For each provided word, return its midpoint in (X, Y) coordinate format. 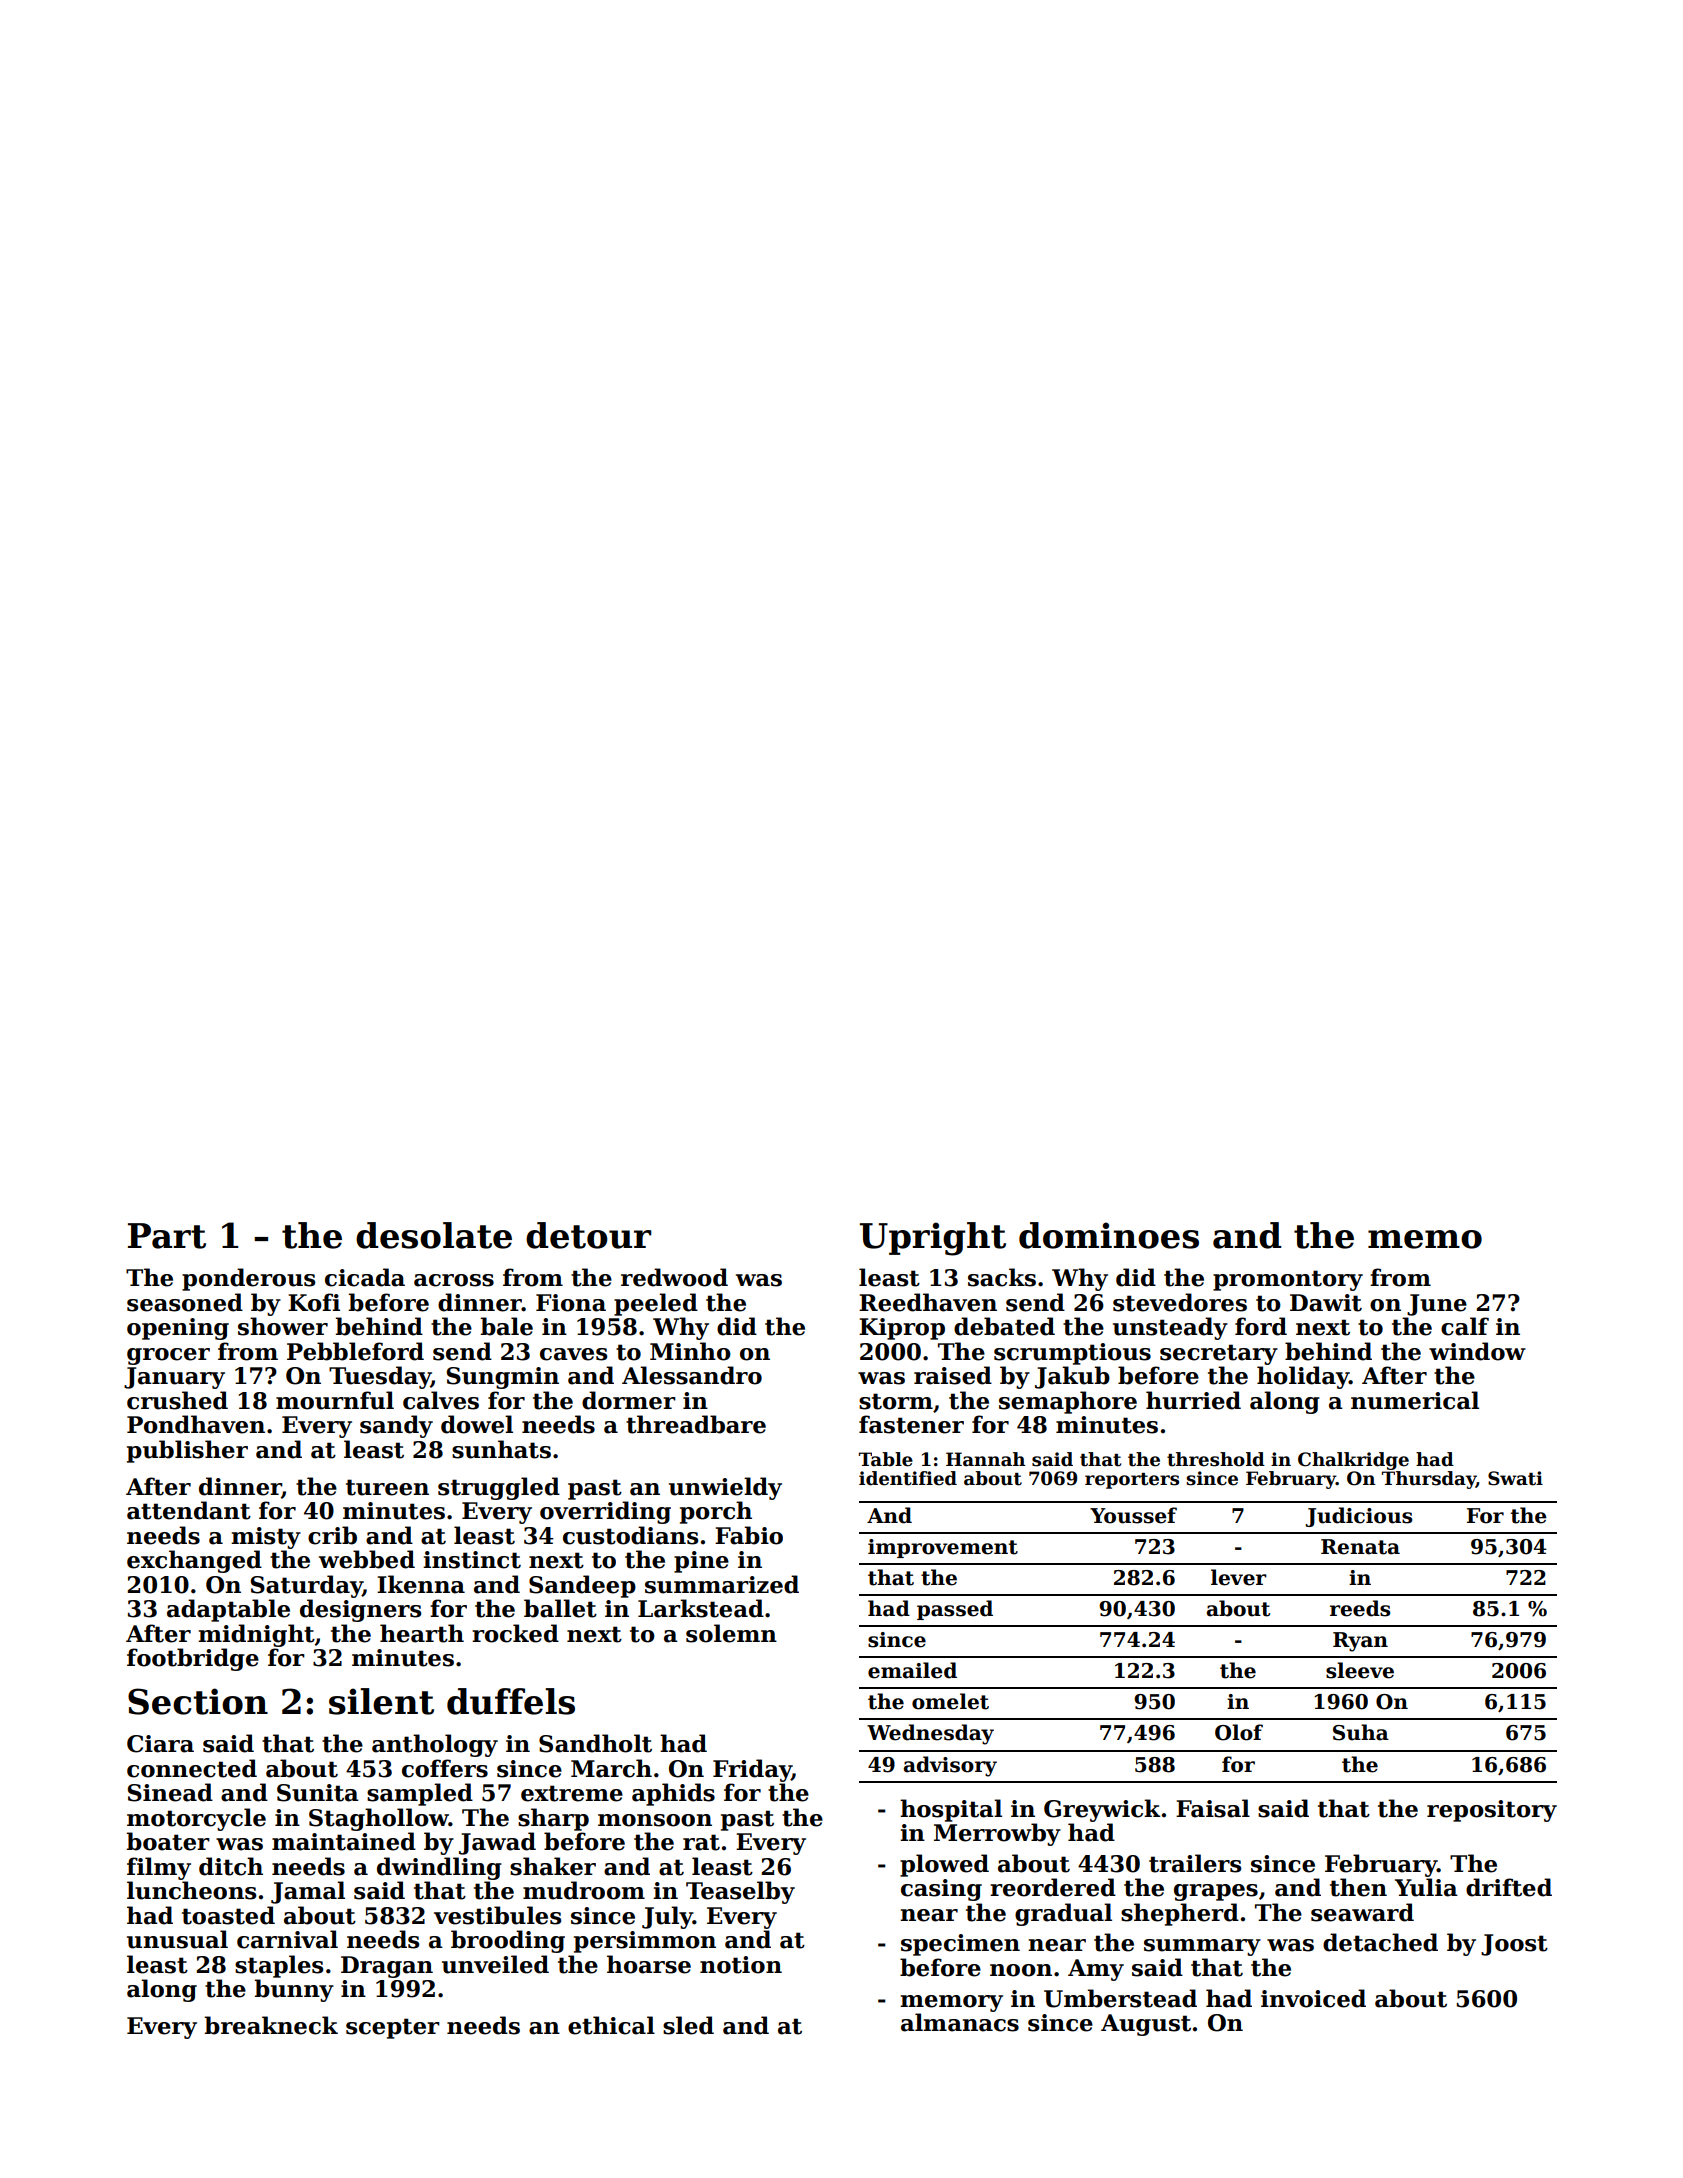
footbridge (193, 1659)
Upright (932, 1239)
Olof (1239, 1732)
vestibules (497, 1915)
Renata (1360, 1547)
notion (741, 1965)
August (1146, 2025)
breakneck (271, 2025)
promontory (1288, 1280)
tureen (387, 1487)
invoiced (1313, 1998)
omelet (950, 1701)
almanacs (960, 2022)
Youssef (1133, 1515)
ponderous (248, 1279)
